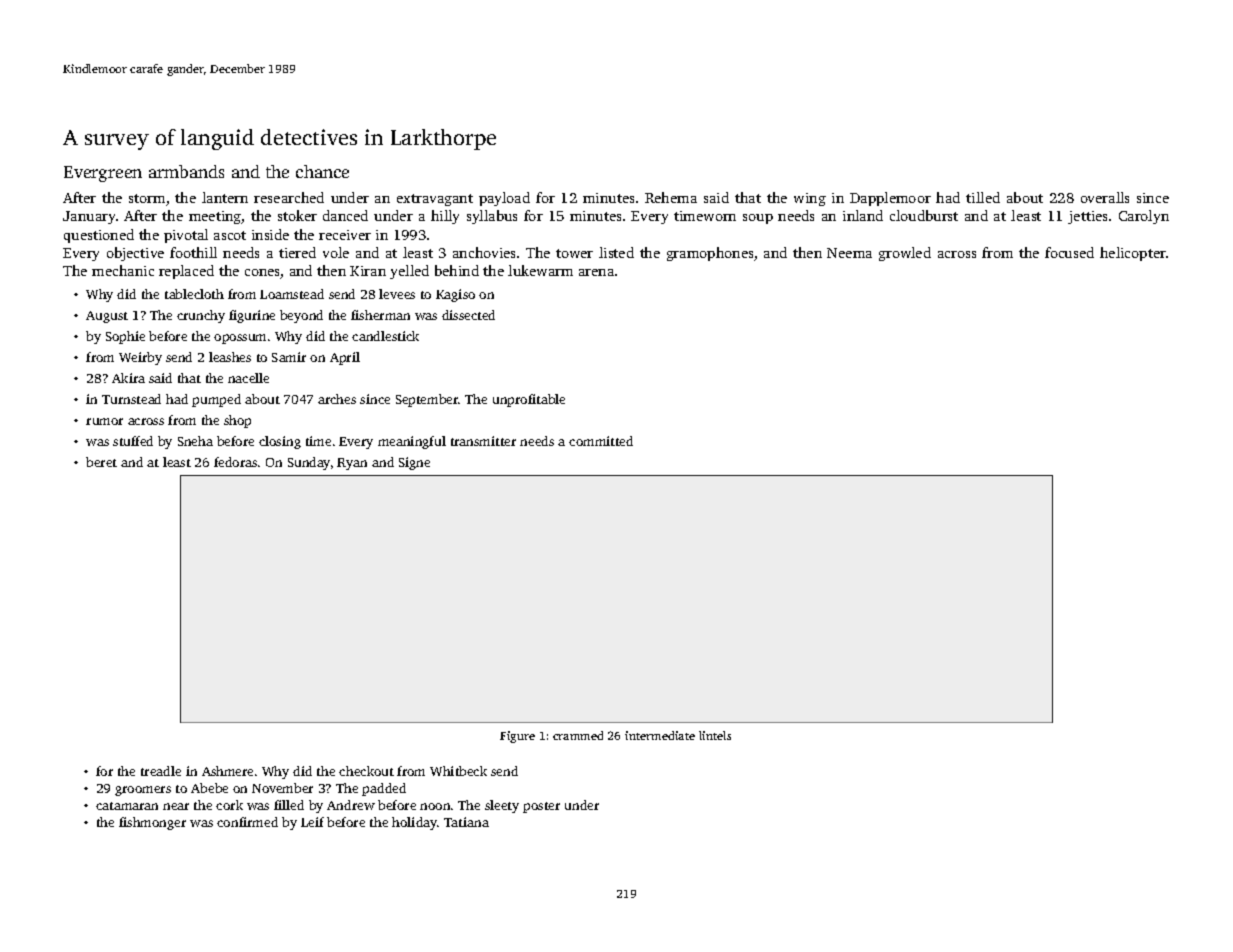 This document has height=952, width=1233. I want to click on armbands, so click(186, 171).
